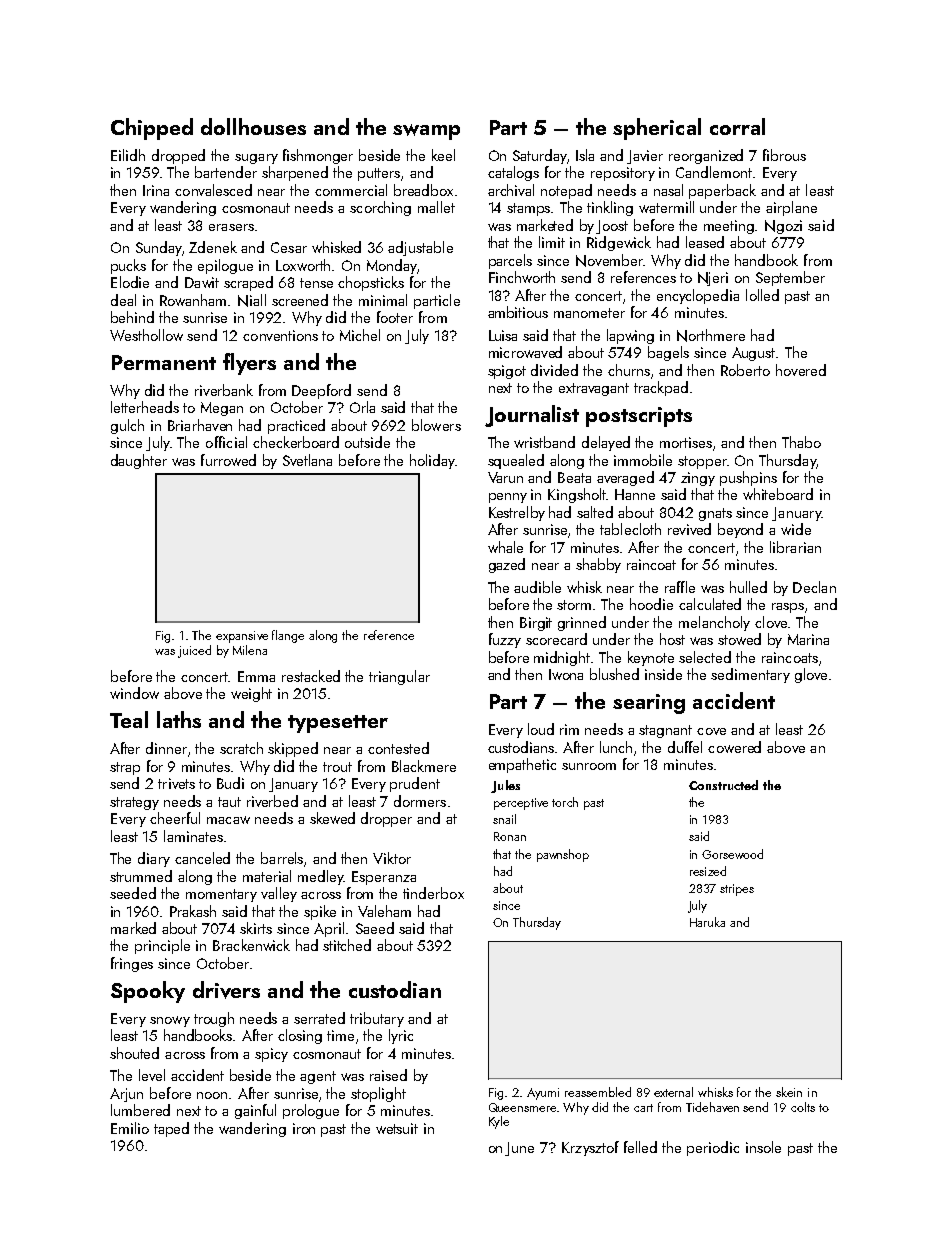  I want to click on rim, so click(569, 729).
